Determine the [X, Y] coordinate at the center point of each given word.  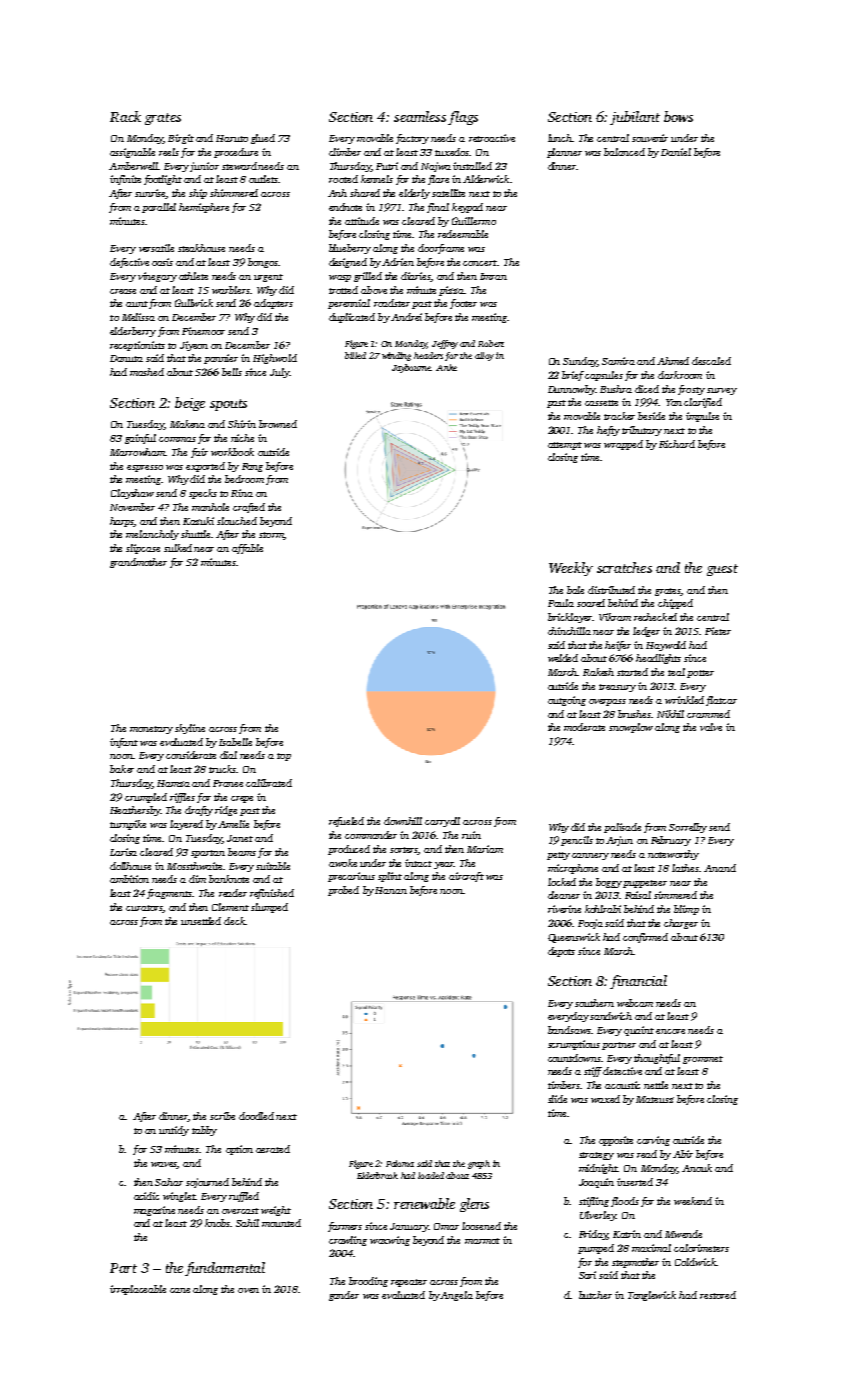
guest [722, 570]
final [438, 208]
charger [681, 924]
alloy [484, 356]
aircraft [466, 877]
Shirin [242, 424]
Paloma [400, 1163]
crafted [249, 508]
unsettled [201, 921]
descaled [711, 361]
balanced [624, 152]
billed [355, 355]
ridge [226, 811]
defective [129, 263]
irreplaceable [138, 1290]
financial [638, 982]
